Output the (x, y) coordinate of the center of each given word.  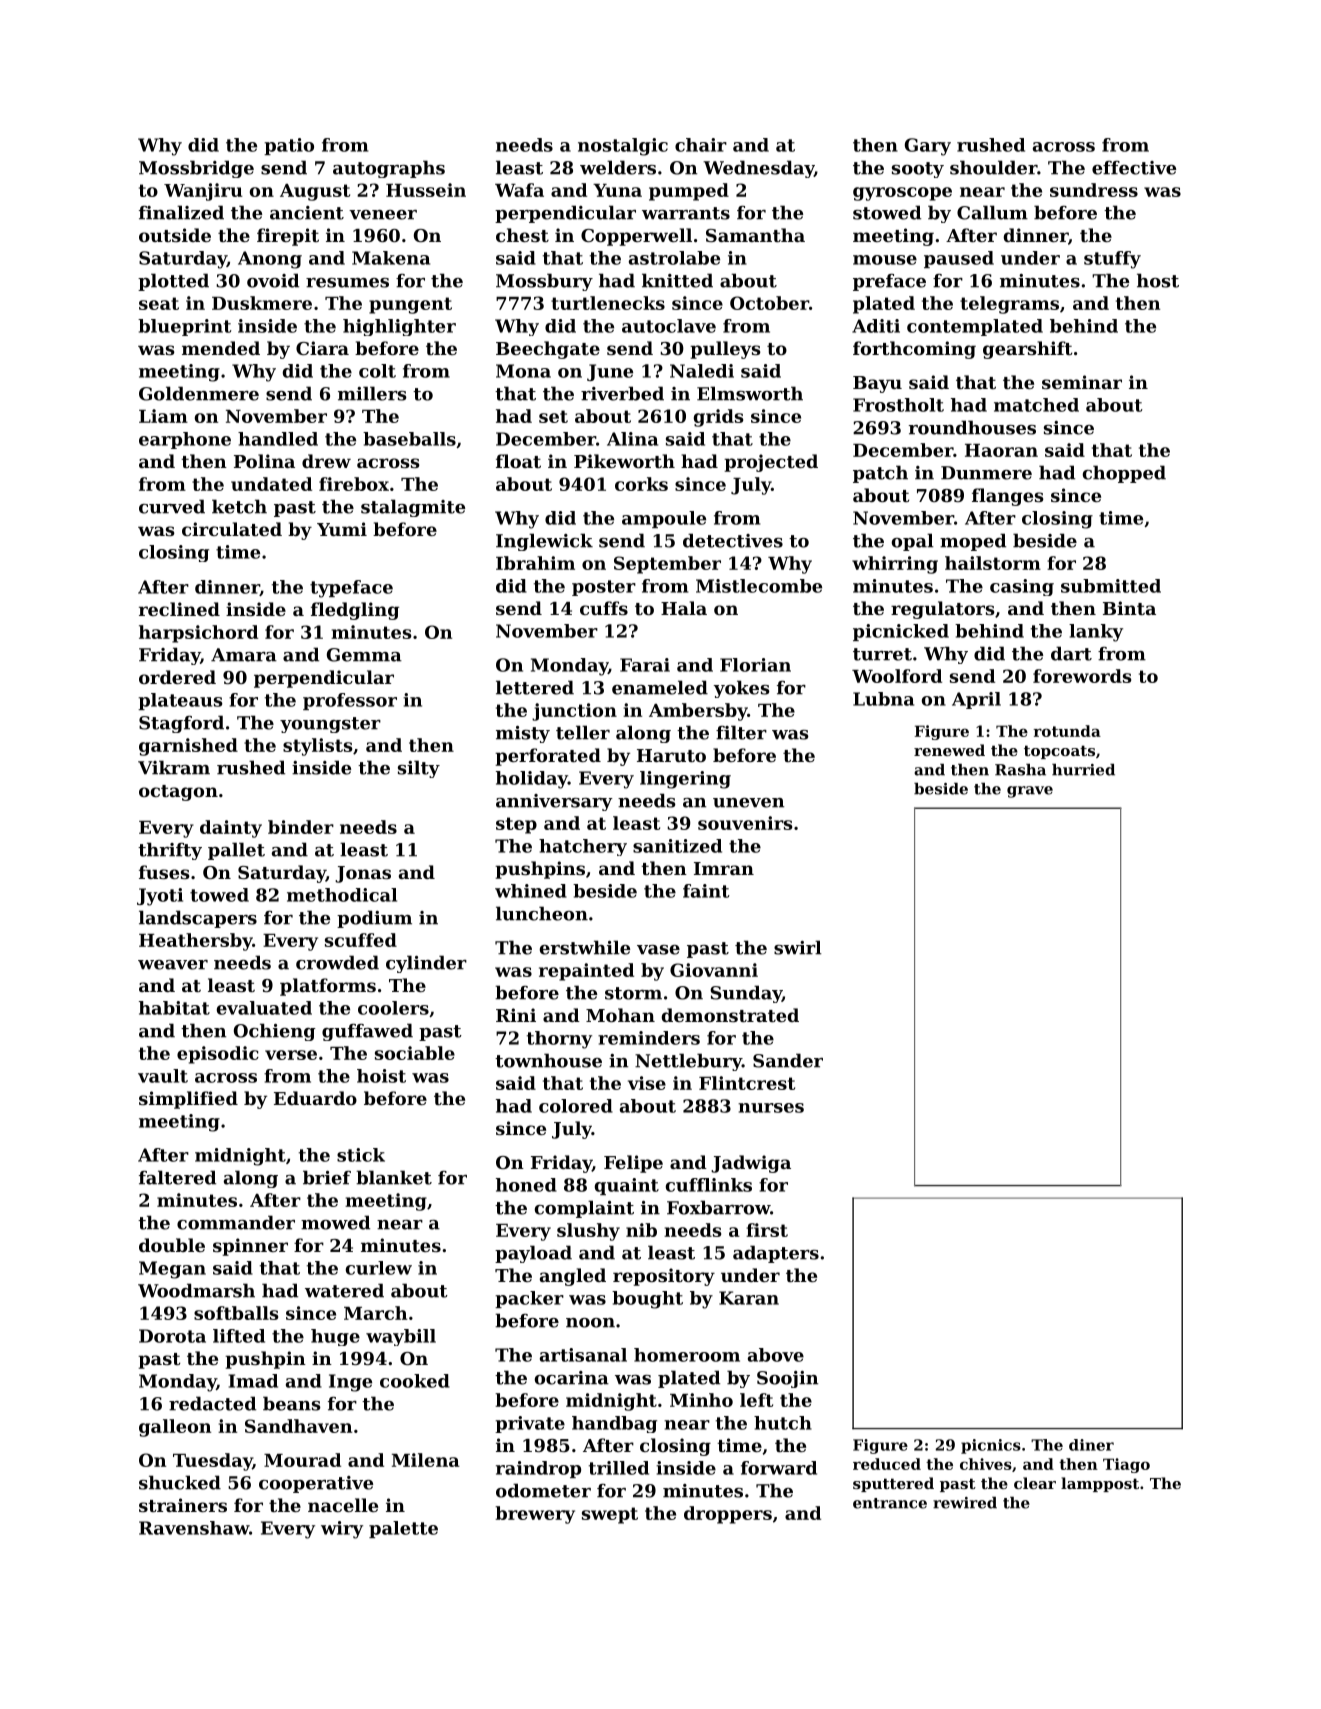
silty (419, 769)
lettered (535, 687)
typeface (351, 589)
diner (1091, 1445)
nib (641, 1230)
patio (289, 146)
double (172, 1245)
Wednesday (758, 169)
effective (1134, 168)
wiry (342, 1530)
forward (779, 1468)
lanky (1096, 633)
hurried (1083, 770)
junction (574, 712)
